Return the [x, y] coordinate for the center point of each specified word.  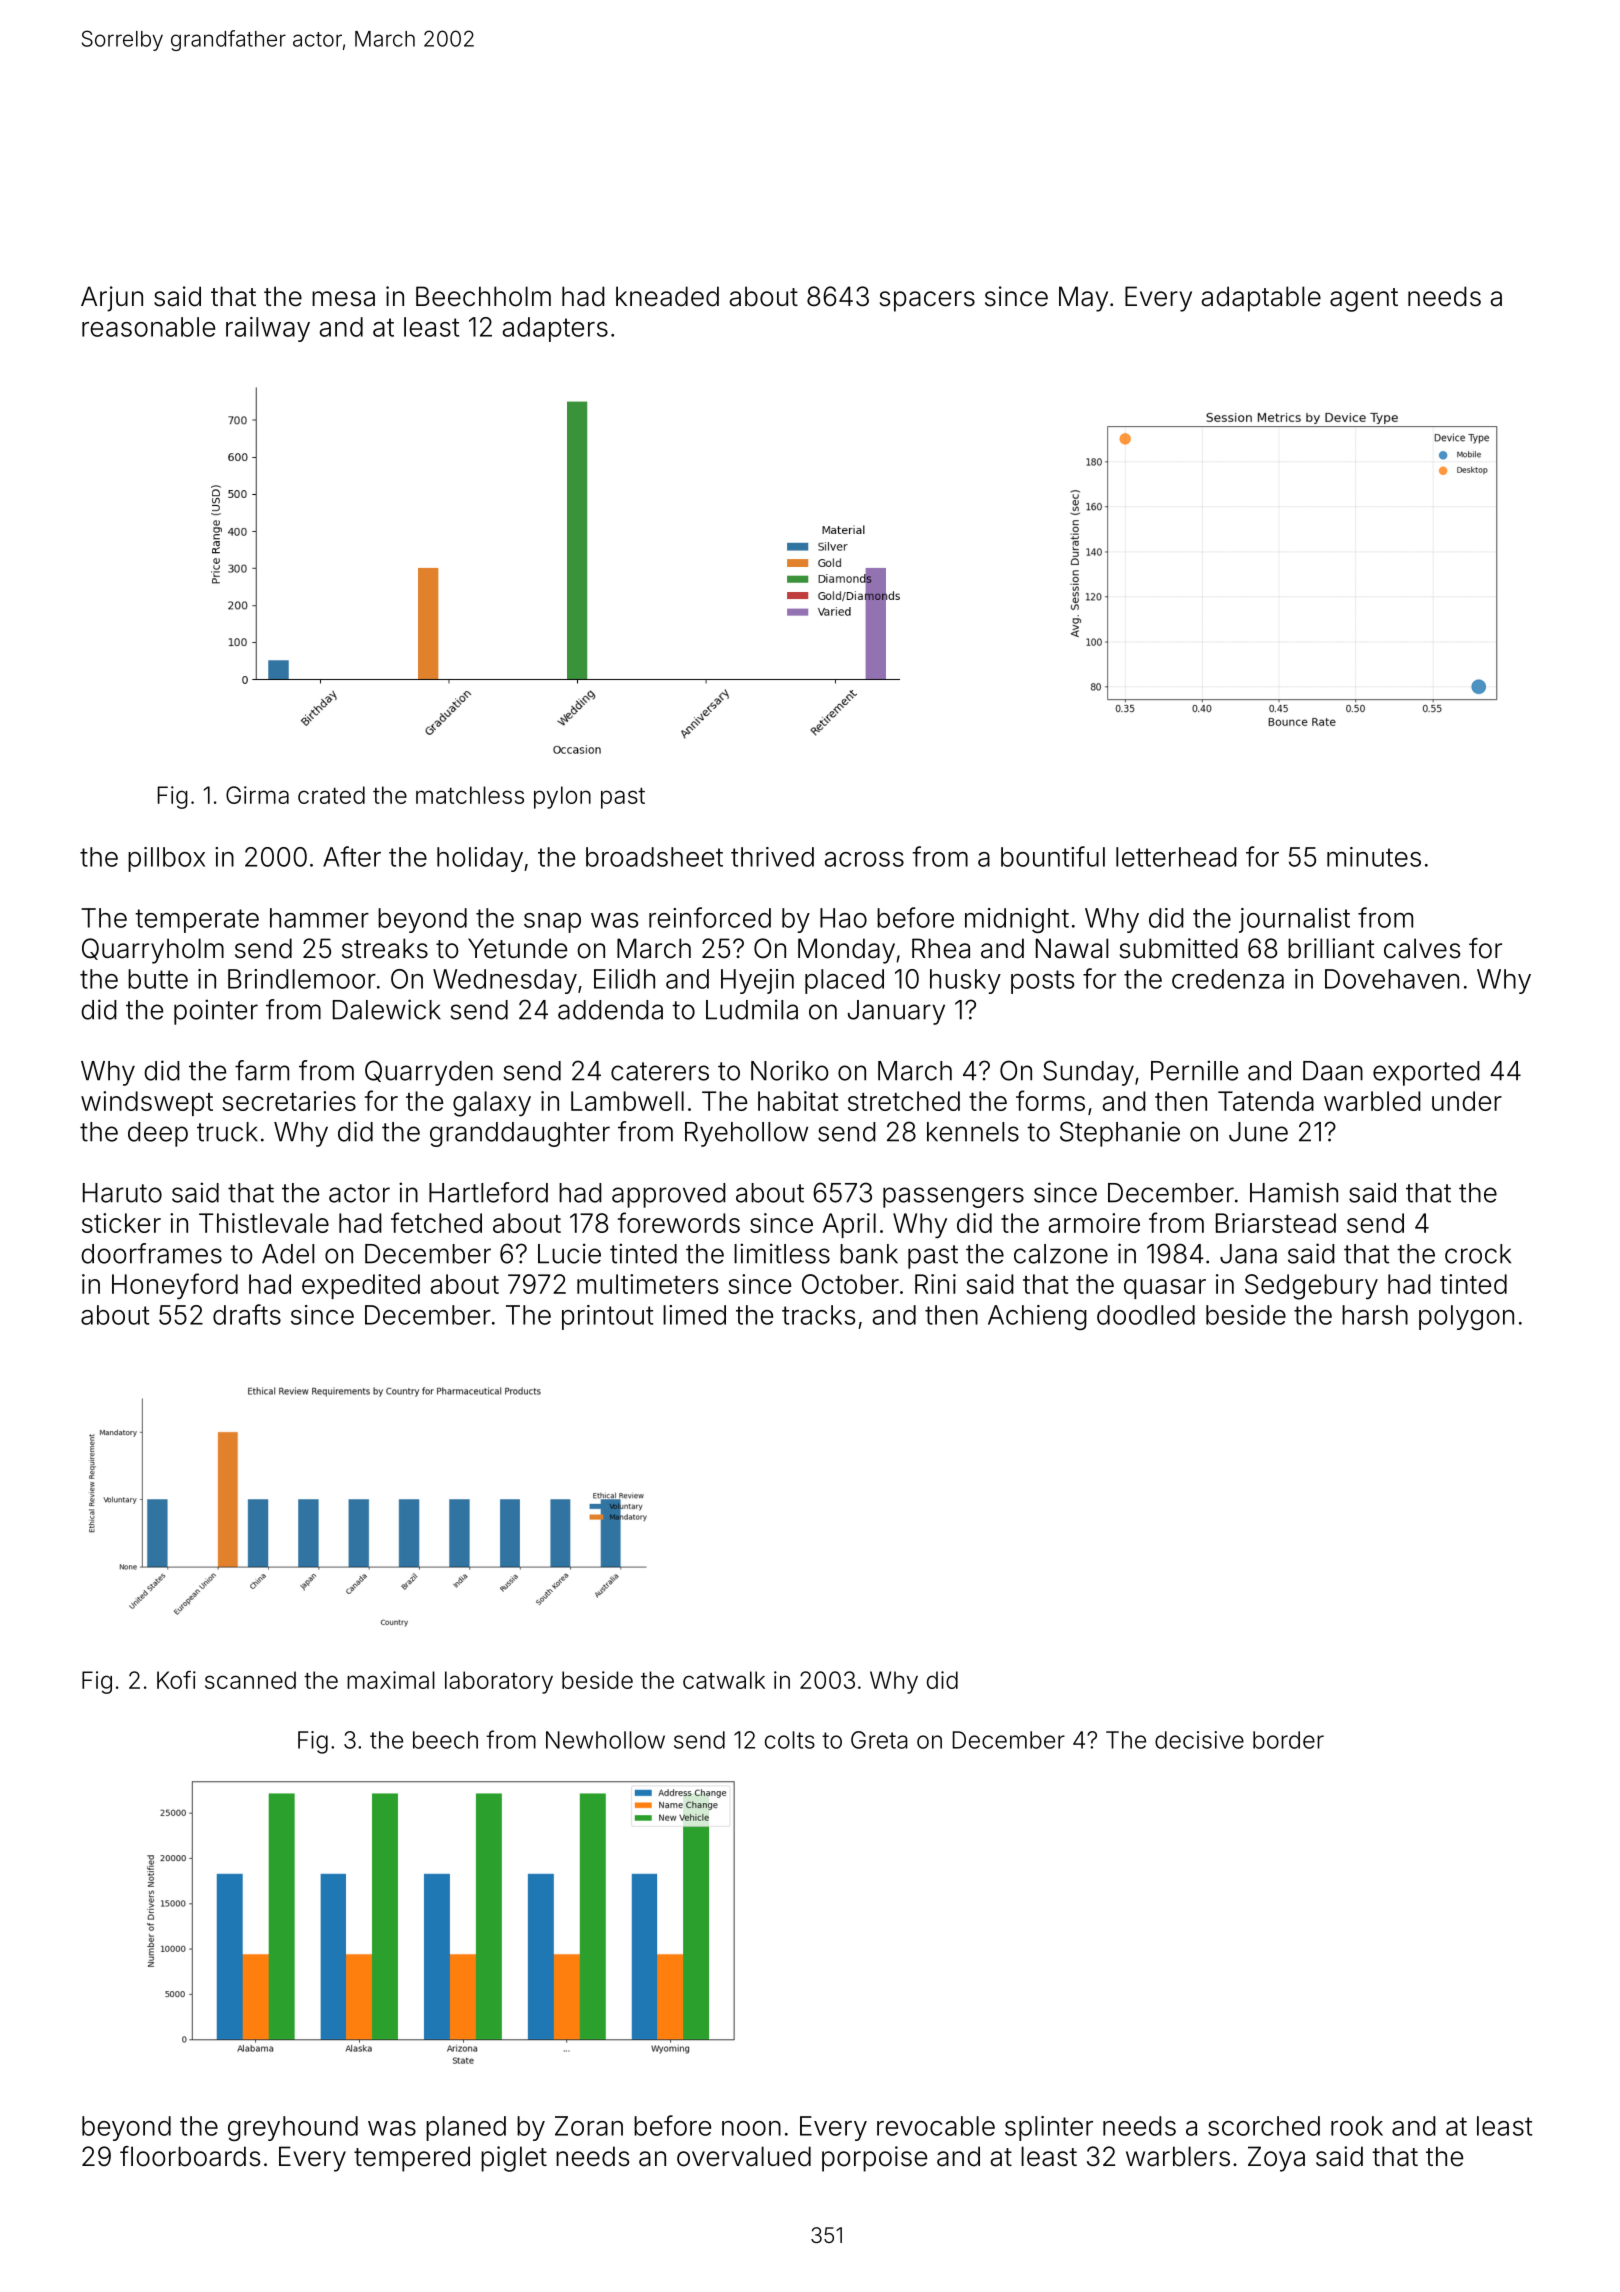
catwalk [724, 1680]
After [352, 856]
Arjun [112, 299]
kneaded [667, 296]
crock [1478, 1254]
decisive [1199, 1740]
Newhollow [605, 1740]
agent [1364, 300]
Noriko [789, 1070]
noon [751, 2128]
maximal [391, 1680]
